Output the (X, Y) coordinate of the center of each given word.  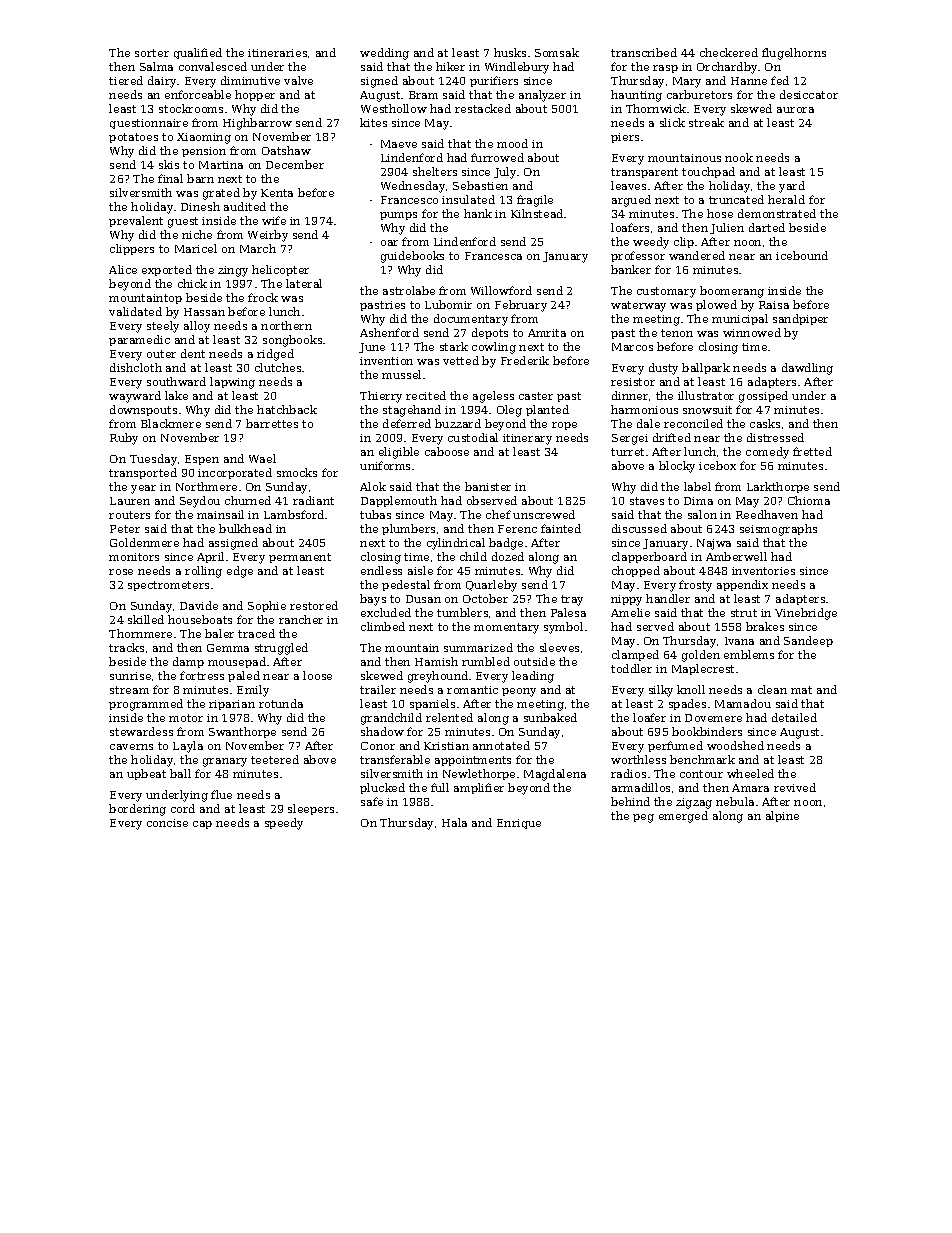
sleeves (559, 647)
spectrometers (168, 586)
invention (386, 361)
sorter (152, 53)
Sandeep (808, 641)
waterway (638, 306)
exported (167, 270)
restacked (483, 108)
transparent (644, 173)
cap (202, 825)
